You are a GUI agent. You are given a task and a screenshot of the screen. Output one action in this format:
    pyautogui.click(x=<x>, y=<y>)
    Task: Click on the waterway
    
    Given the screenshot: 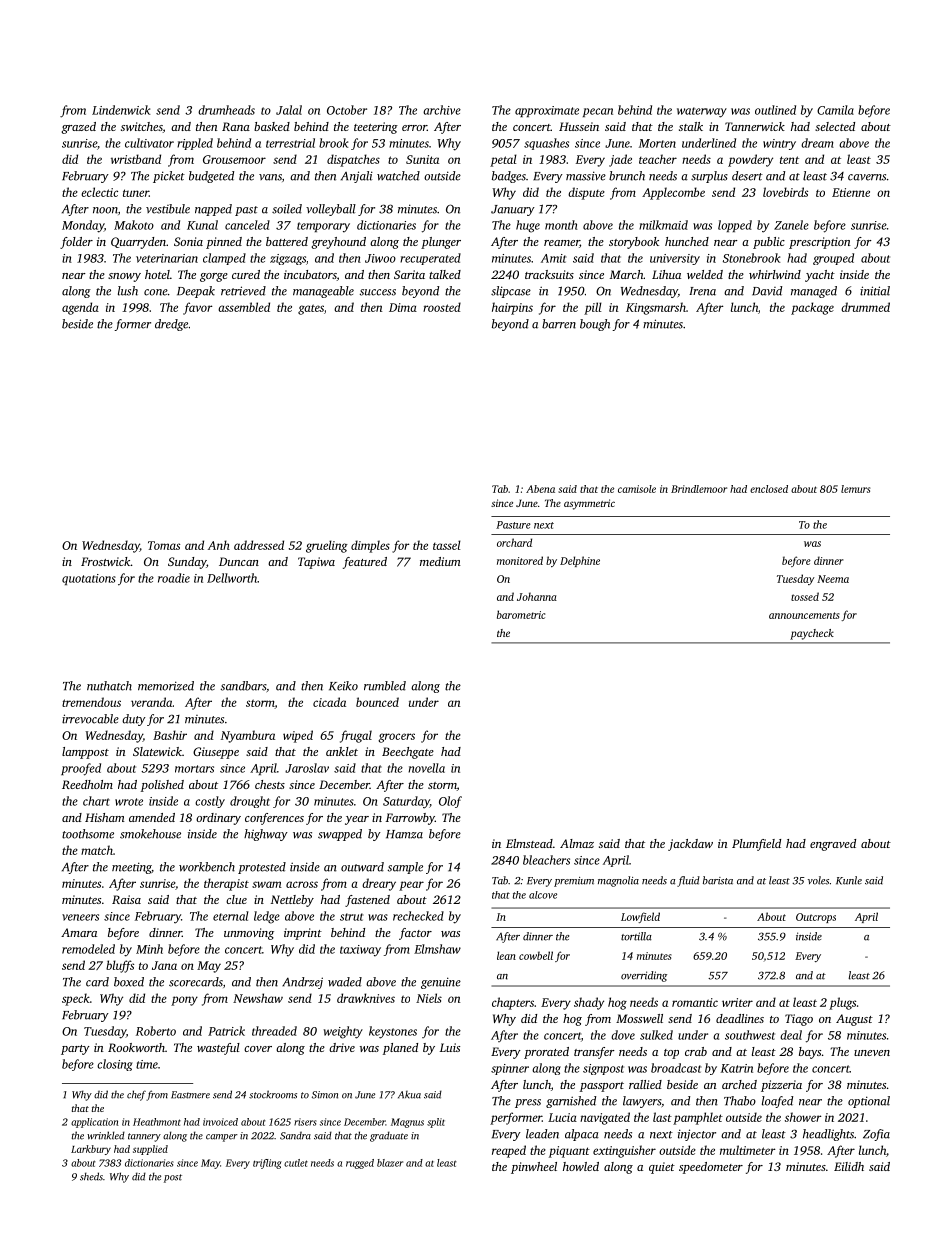 What is the action you would take?
    pyautogui.click(x=702, y=112)
